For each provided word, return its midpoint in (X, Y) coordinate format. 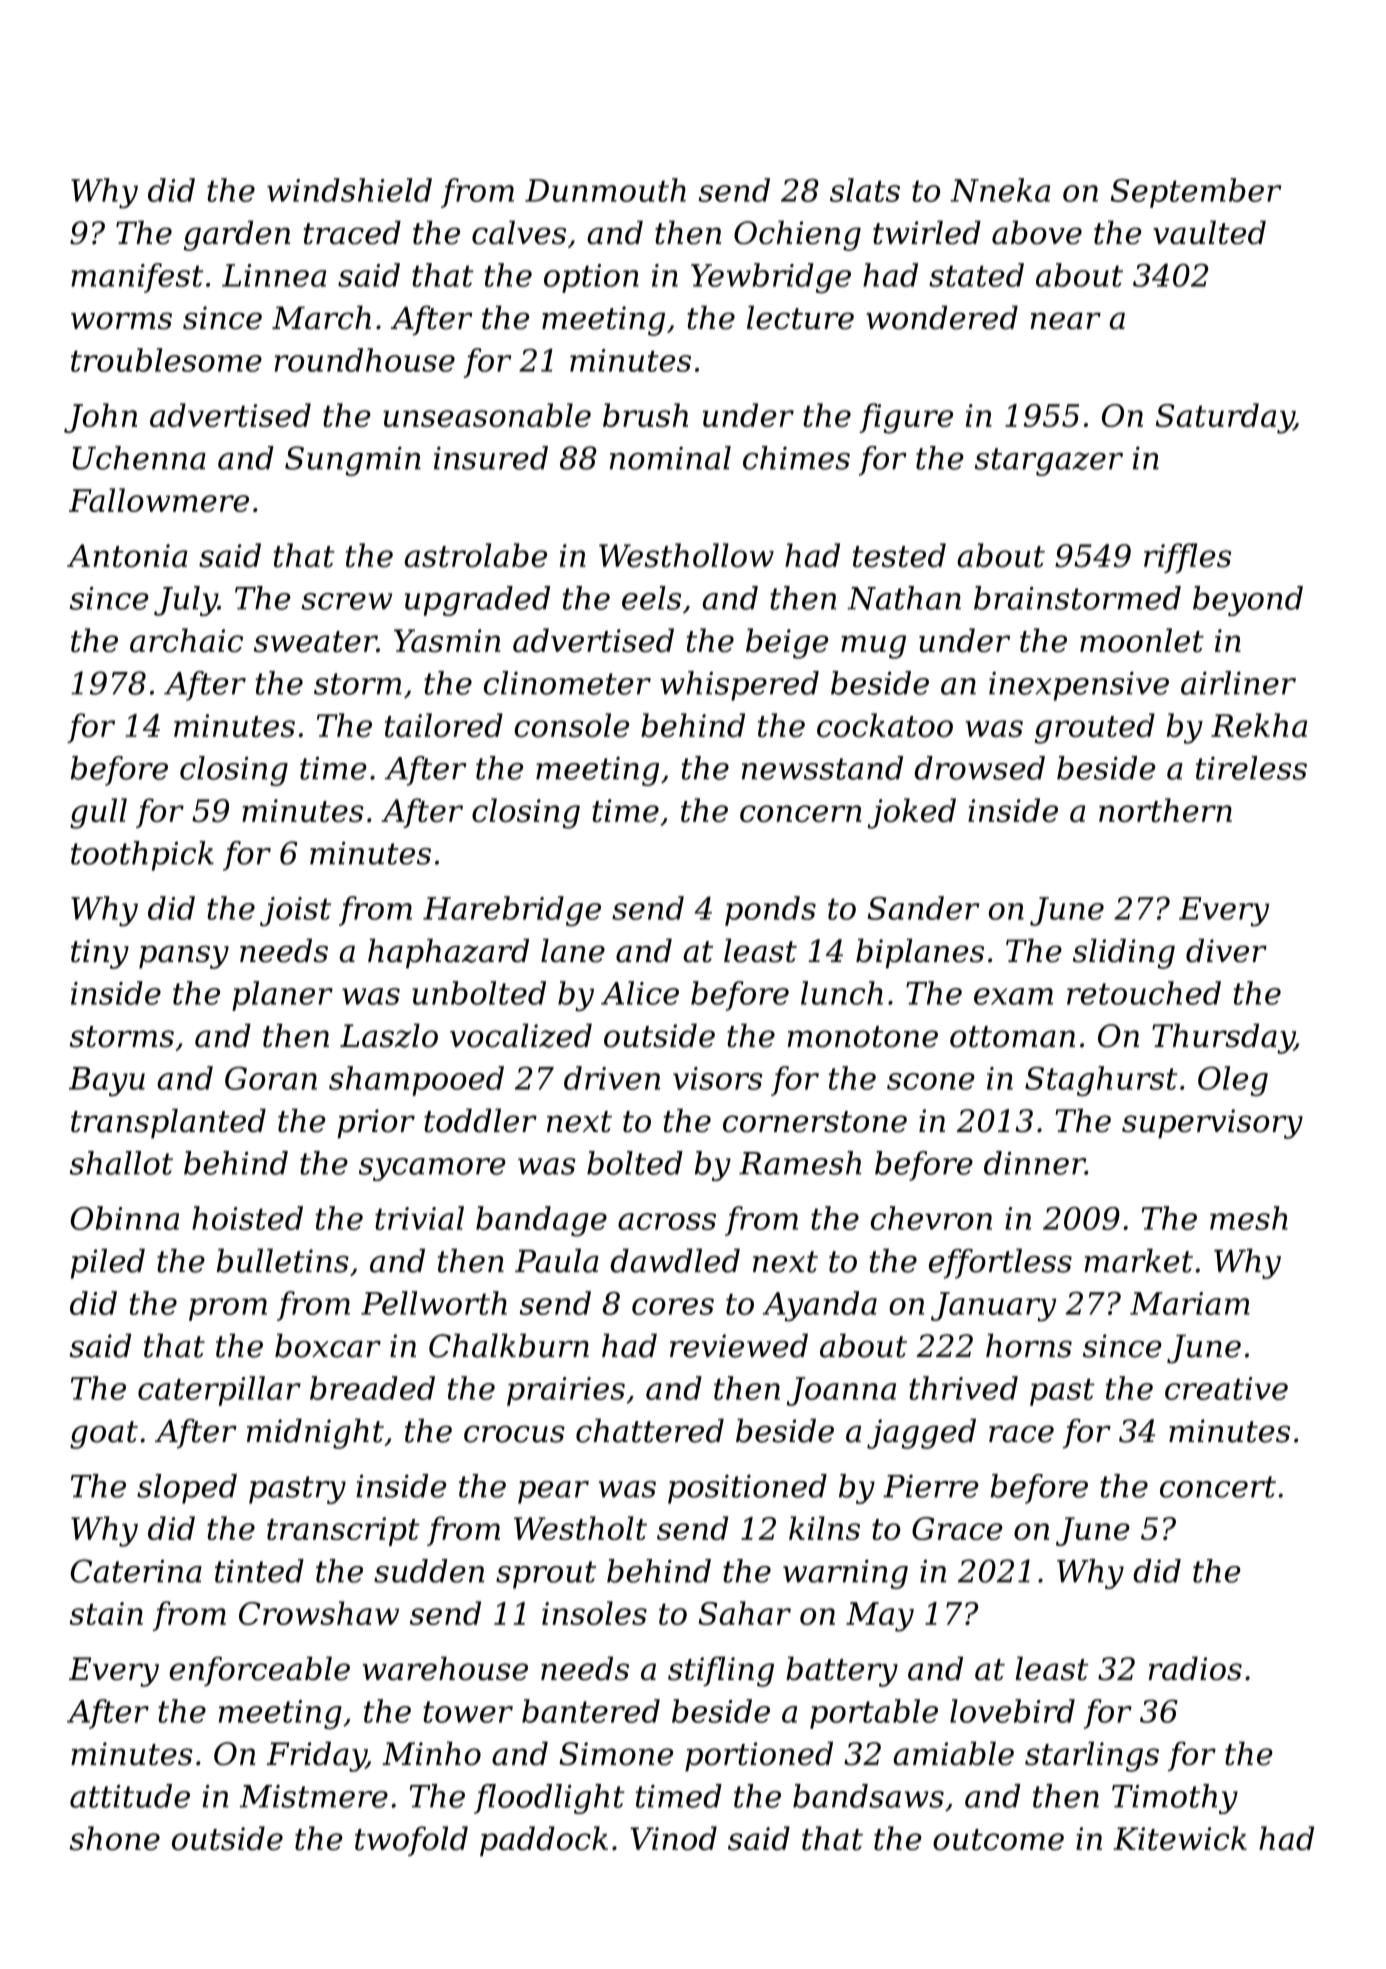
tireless (1251, 768)
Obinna (124, 1218)
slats (865, 190)
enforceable (259, 1671)
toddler (480, 1120)
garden (237, 235)
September (1196, 193)
